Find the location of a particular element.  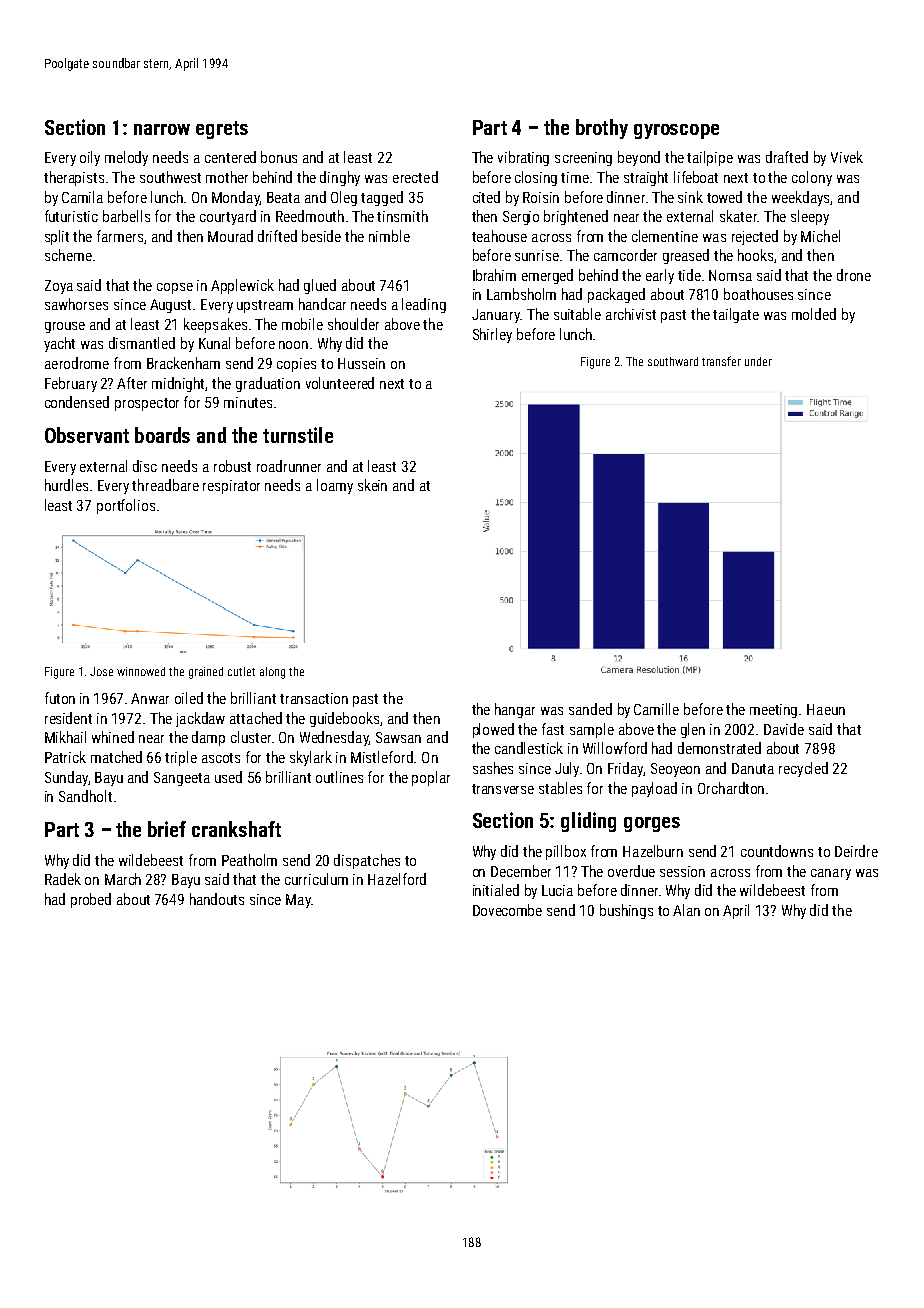

portfolios is located at coordinates (126, 506).
